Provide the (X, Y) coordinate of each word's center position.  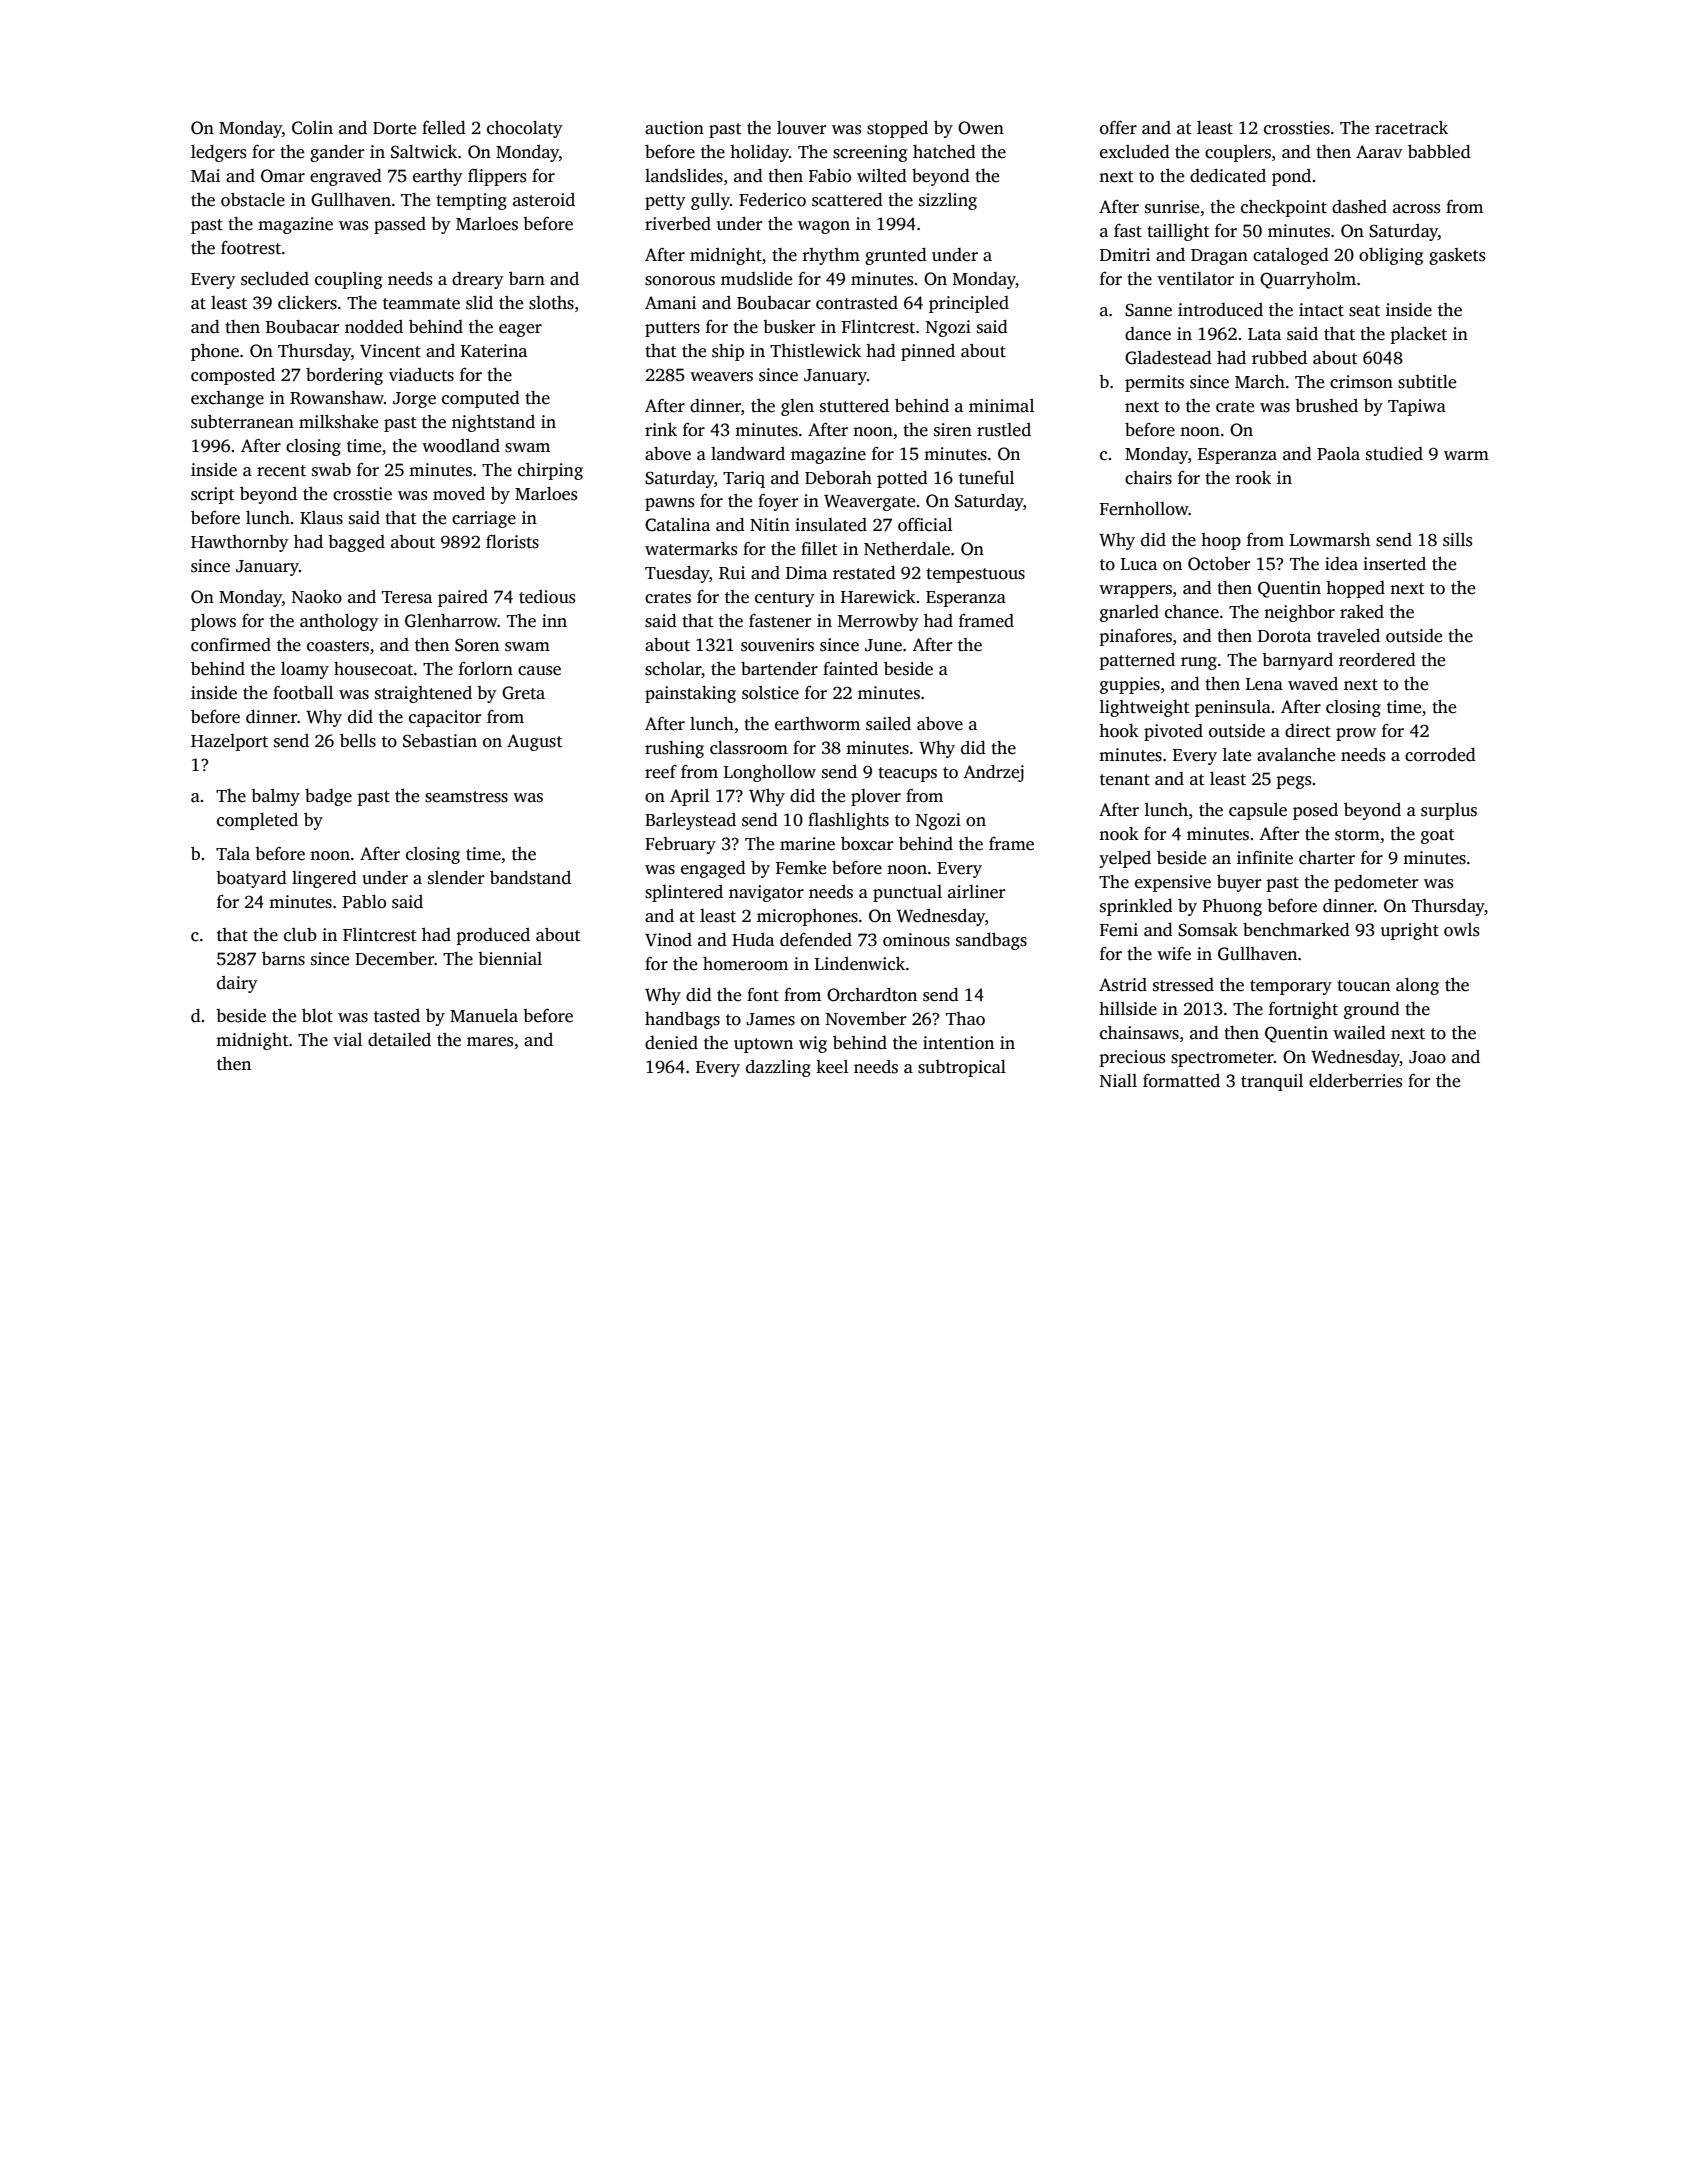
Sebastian (440, 741)
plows (213, 622)
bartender (779, 669)
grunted (896, 256)
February (680, 845)
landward (748, 454)
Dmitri (1125, 255)
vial (347, 1039)
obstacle (253, 200)
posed (1315, 811)
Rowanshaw (337, 398)
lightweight (1145, 708)
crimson (1361, 382)
